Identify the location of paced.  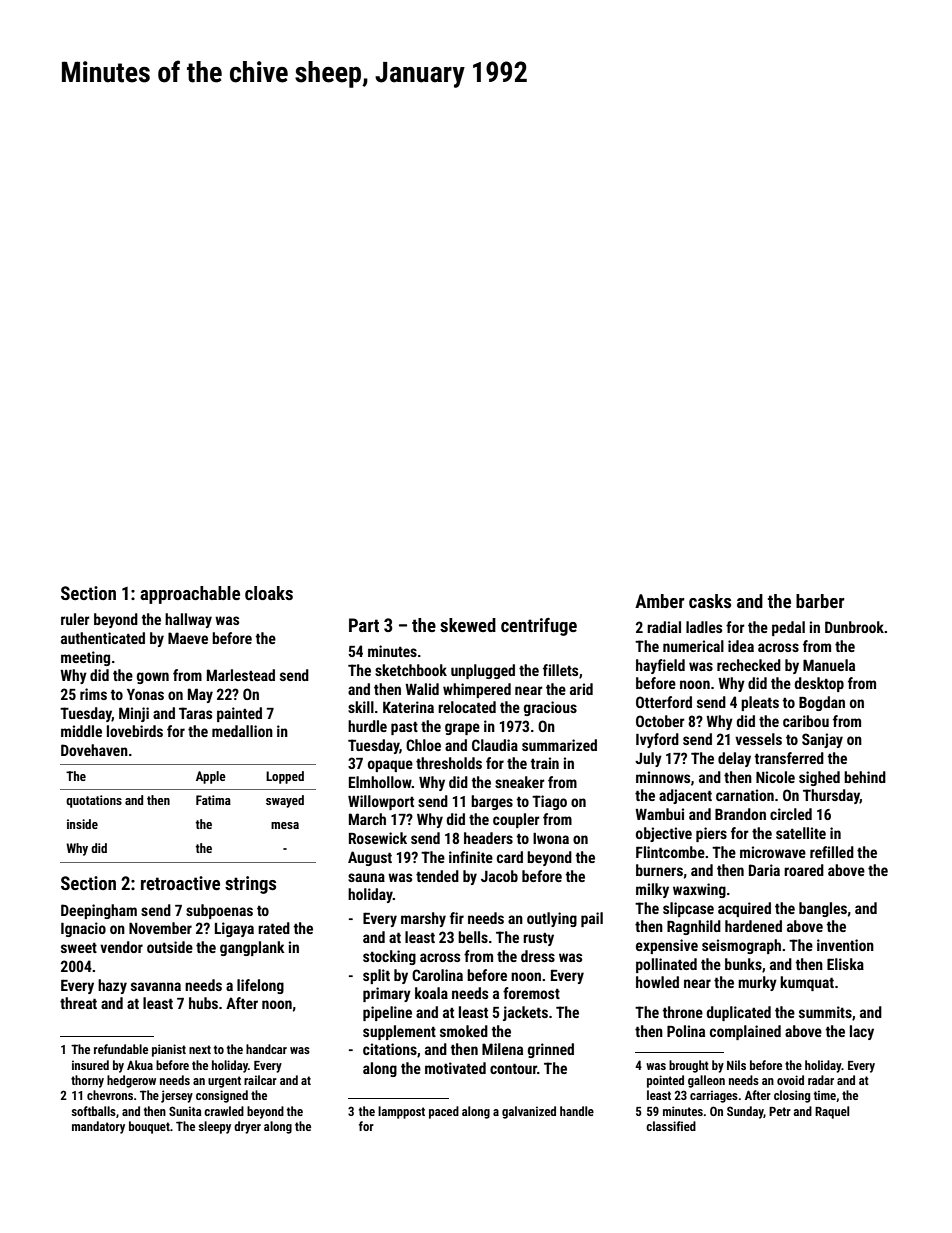
(444, 1112).
